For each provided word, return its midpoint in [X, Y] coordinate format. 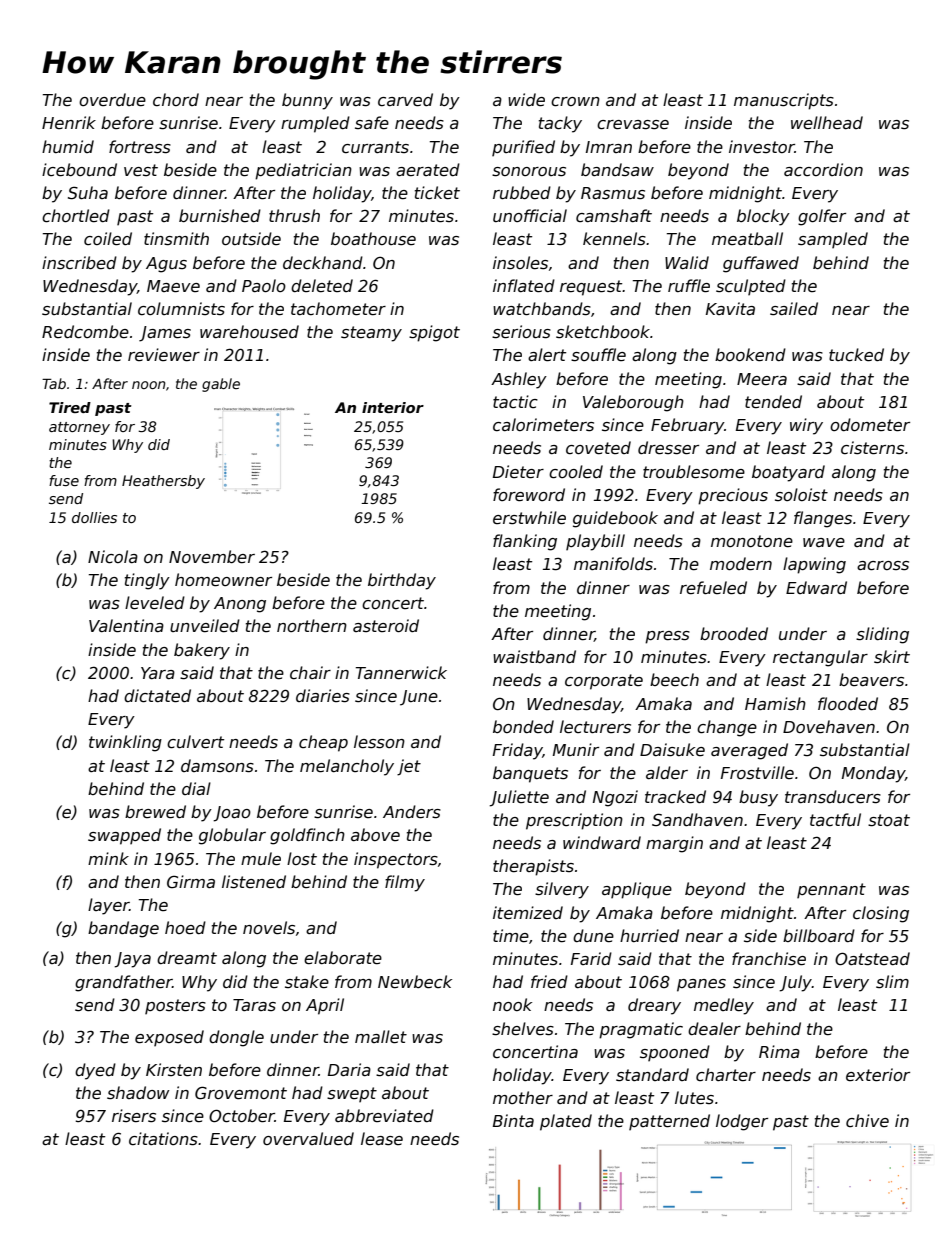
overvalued [308, 1138]
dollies [94, 517]
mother [523, 1098]
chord [176, 100]
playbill [595, 542]
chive [867, 1120]
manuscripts [784, 101]
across [883, 566]
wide [526, 100]
